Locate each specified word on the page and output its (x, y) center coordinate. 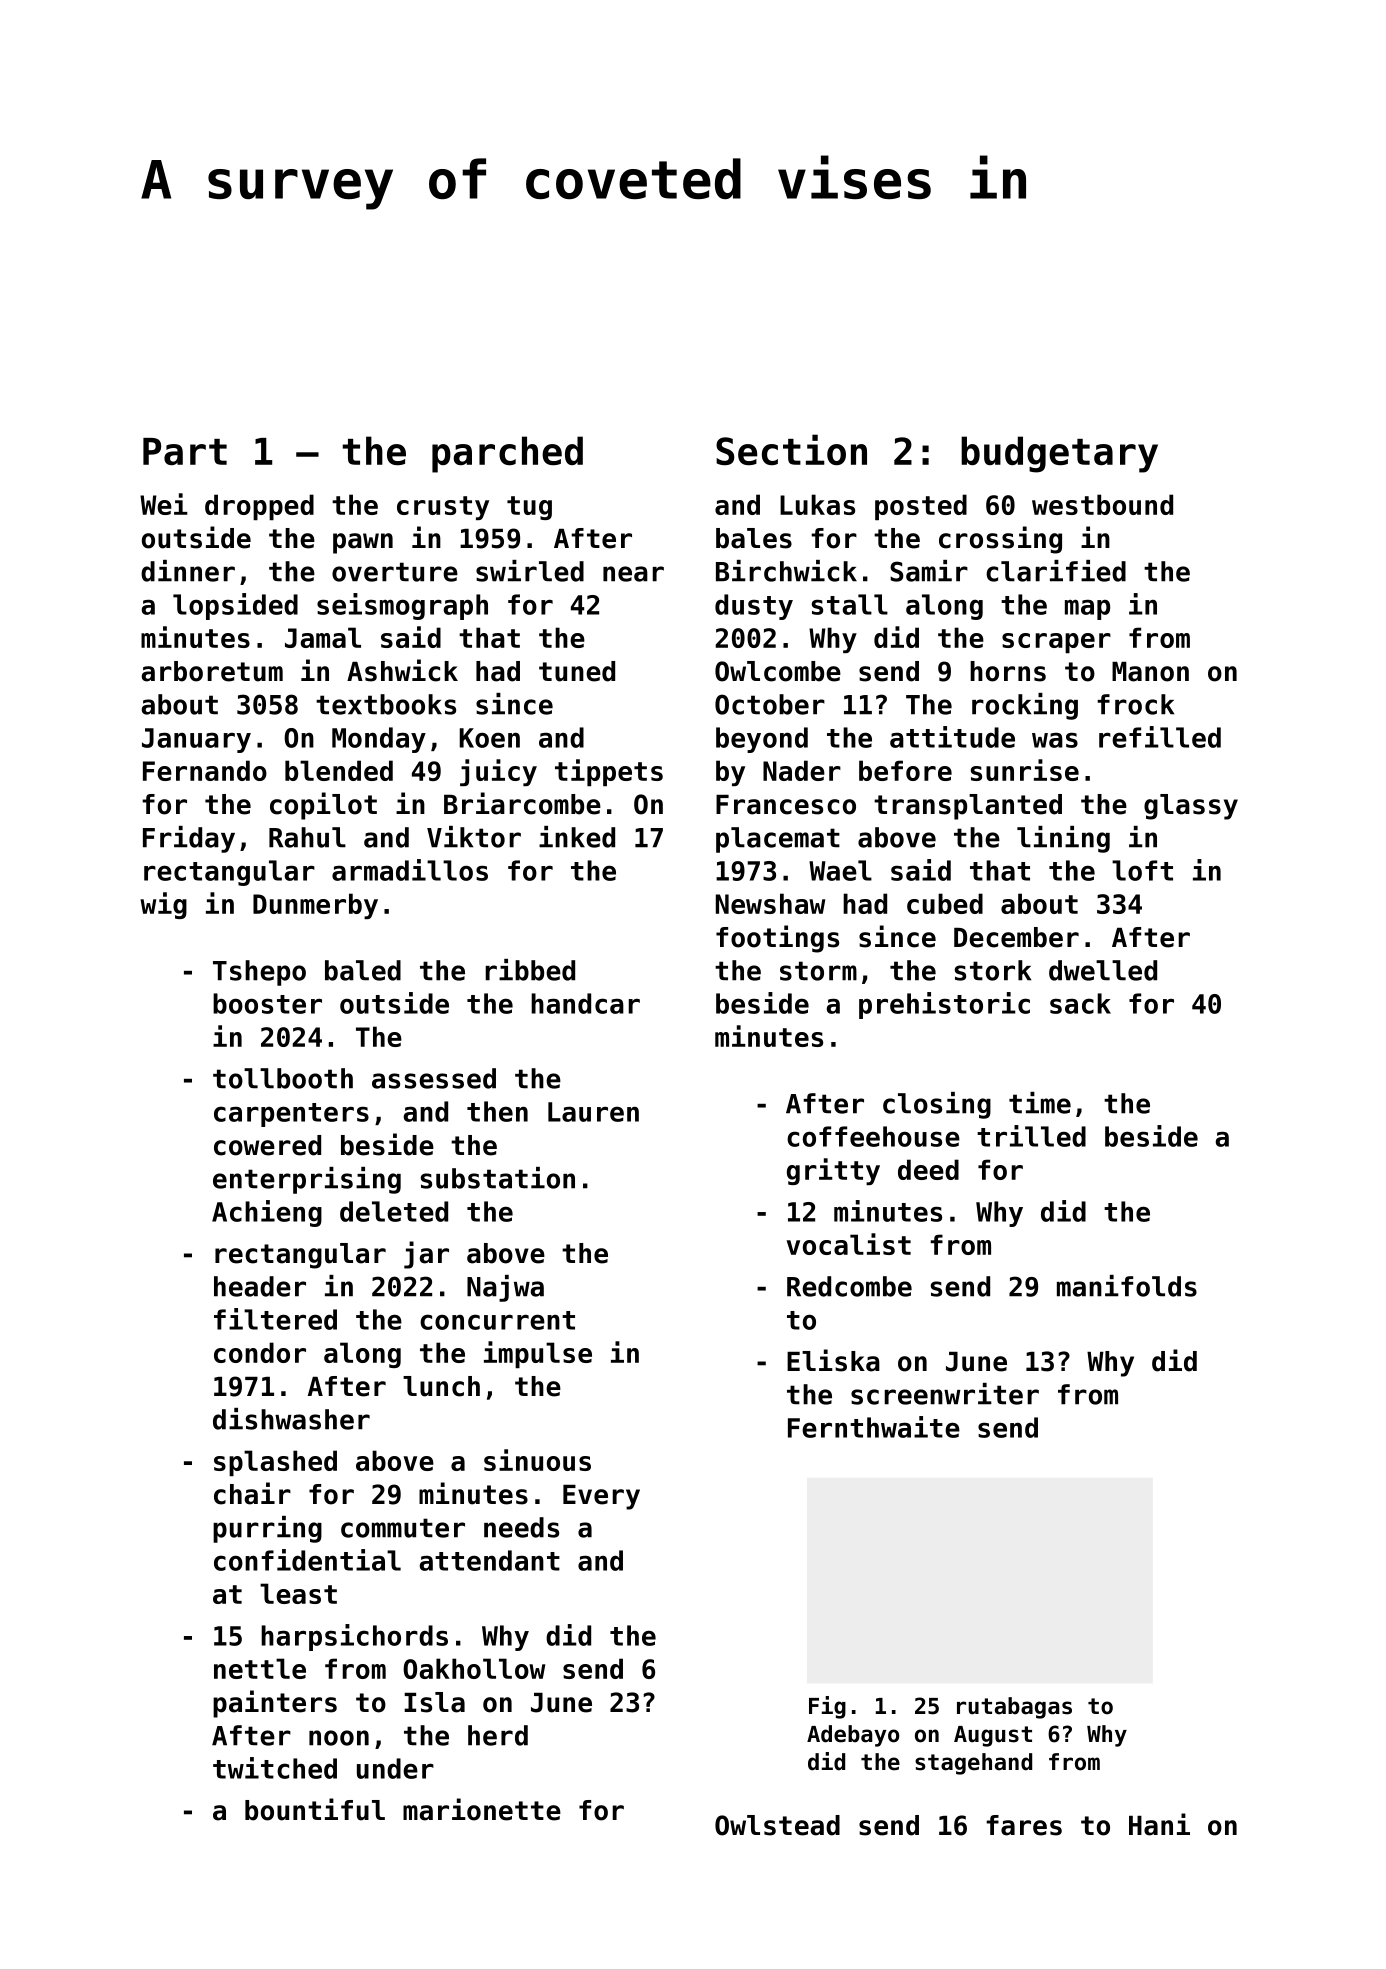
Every (601, 1497)
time (1040, 1103)
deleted (394, 1211)
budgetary (1059, 454)
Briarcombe (522, 803)
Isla (434, 1702)
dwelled (1103, 970)
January (196, 740)
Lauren (593, 1112)
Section (791, 450)
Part (185, 451)
